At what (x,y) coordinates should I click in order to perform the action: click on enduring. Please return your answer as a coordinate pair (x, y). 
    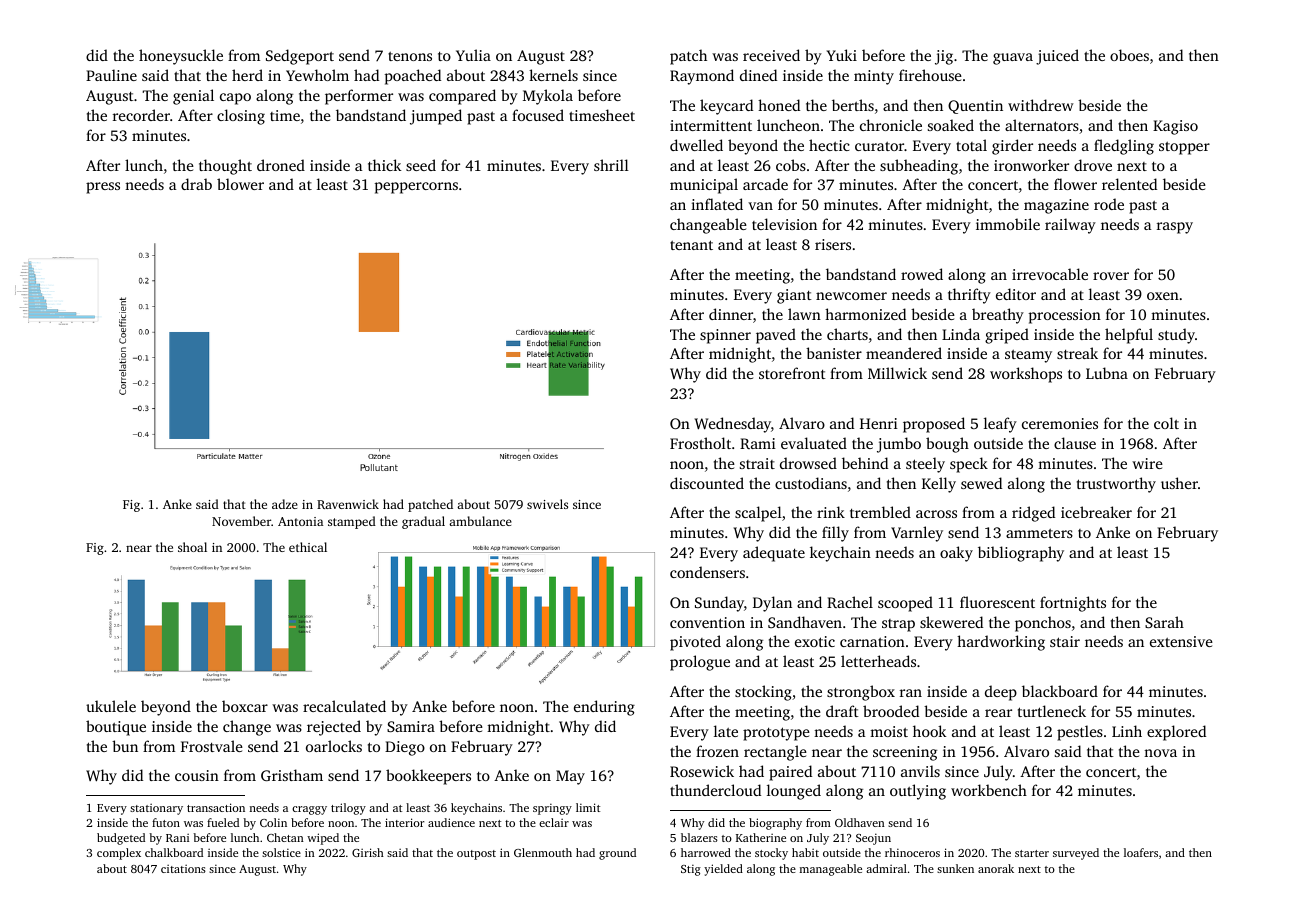
    Looking at the image, I should click on (604, 708).
